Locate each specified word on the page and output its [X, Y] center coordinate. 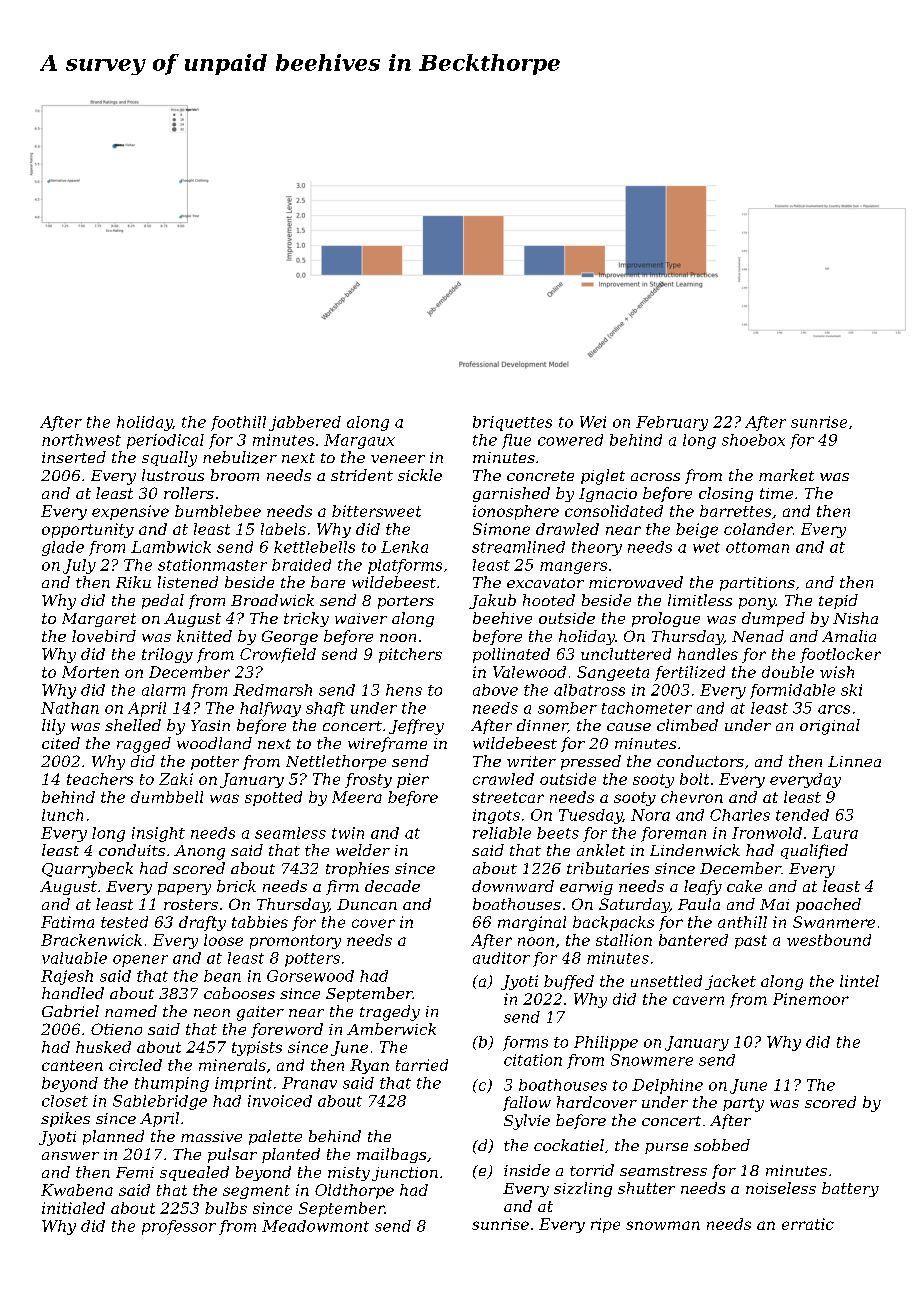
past [751, 942]
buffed [569, 982]
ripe [605, 1225]
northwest [81, 440]
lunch [62, 815]
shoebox [753, 440]
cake [744, 886]
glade [63, 548]
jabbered [305, 423]
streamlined [518, 547]
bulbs [226, 1208]
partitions [757, 584]
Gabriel [70, 1011]
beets [558, 833]
